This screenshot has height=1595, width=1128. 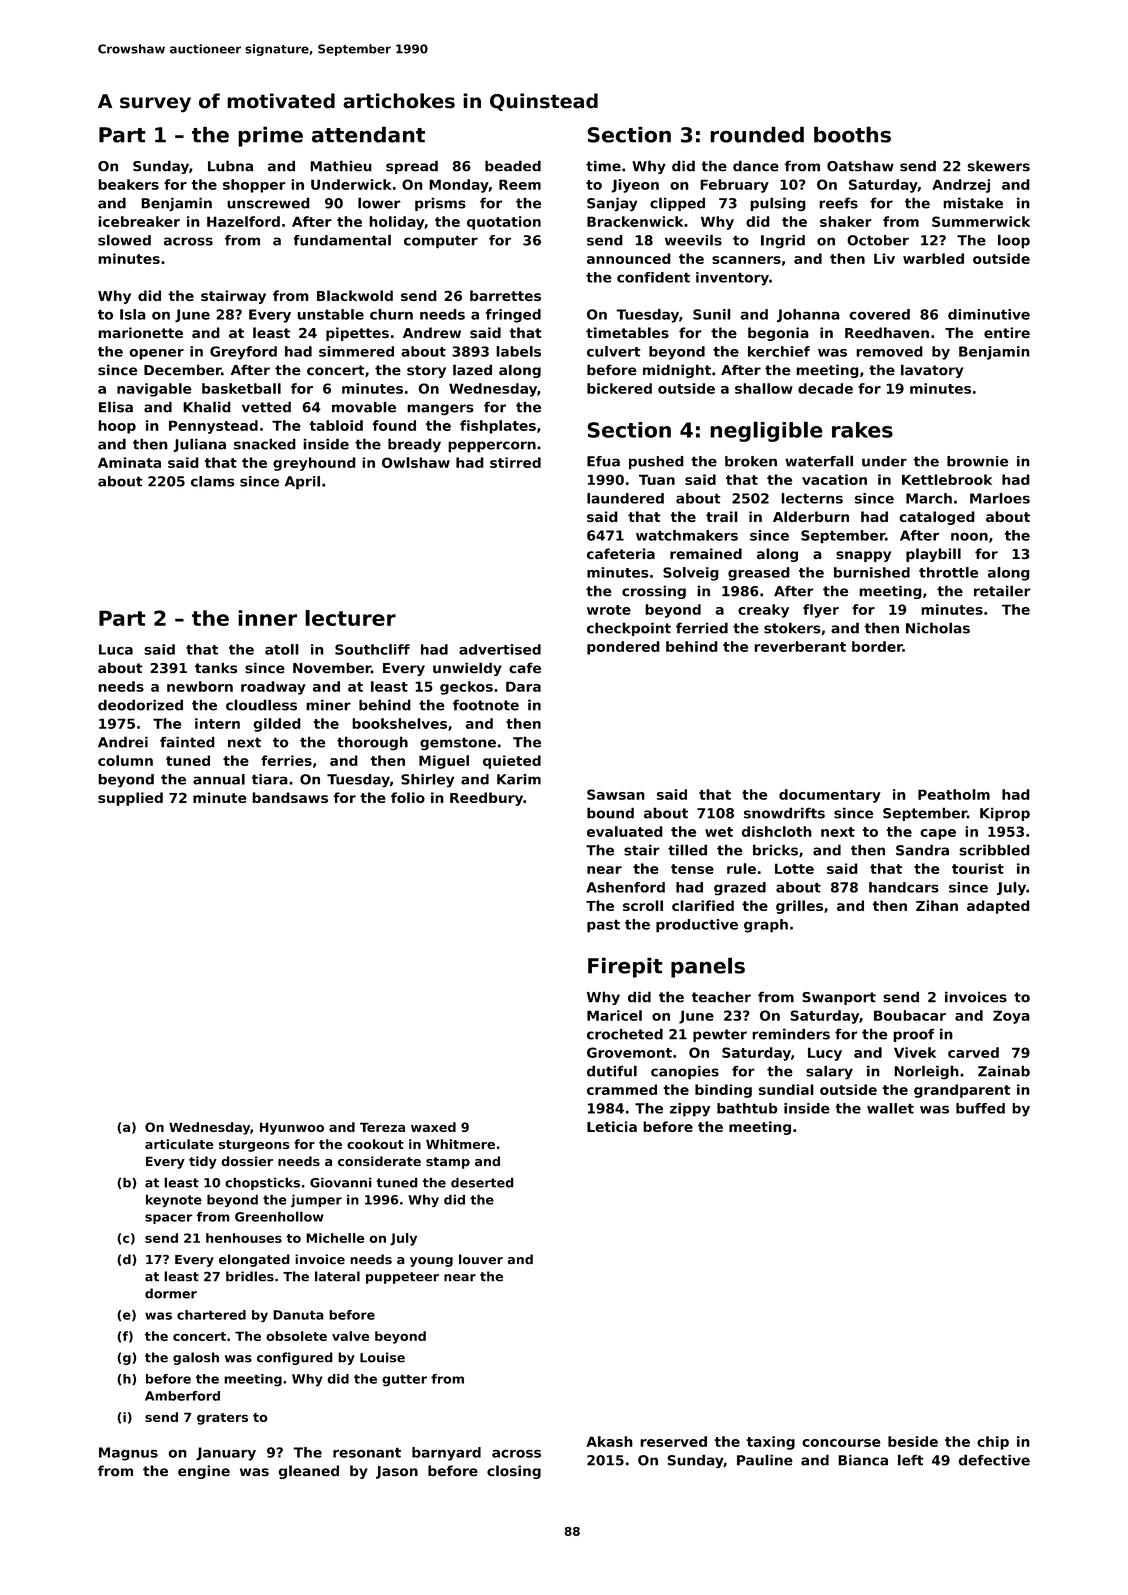 I want to click on Luca, so click(x=116, y=649).
